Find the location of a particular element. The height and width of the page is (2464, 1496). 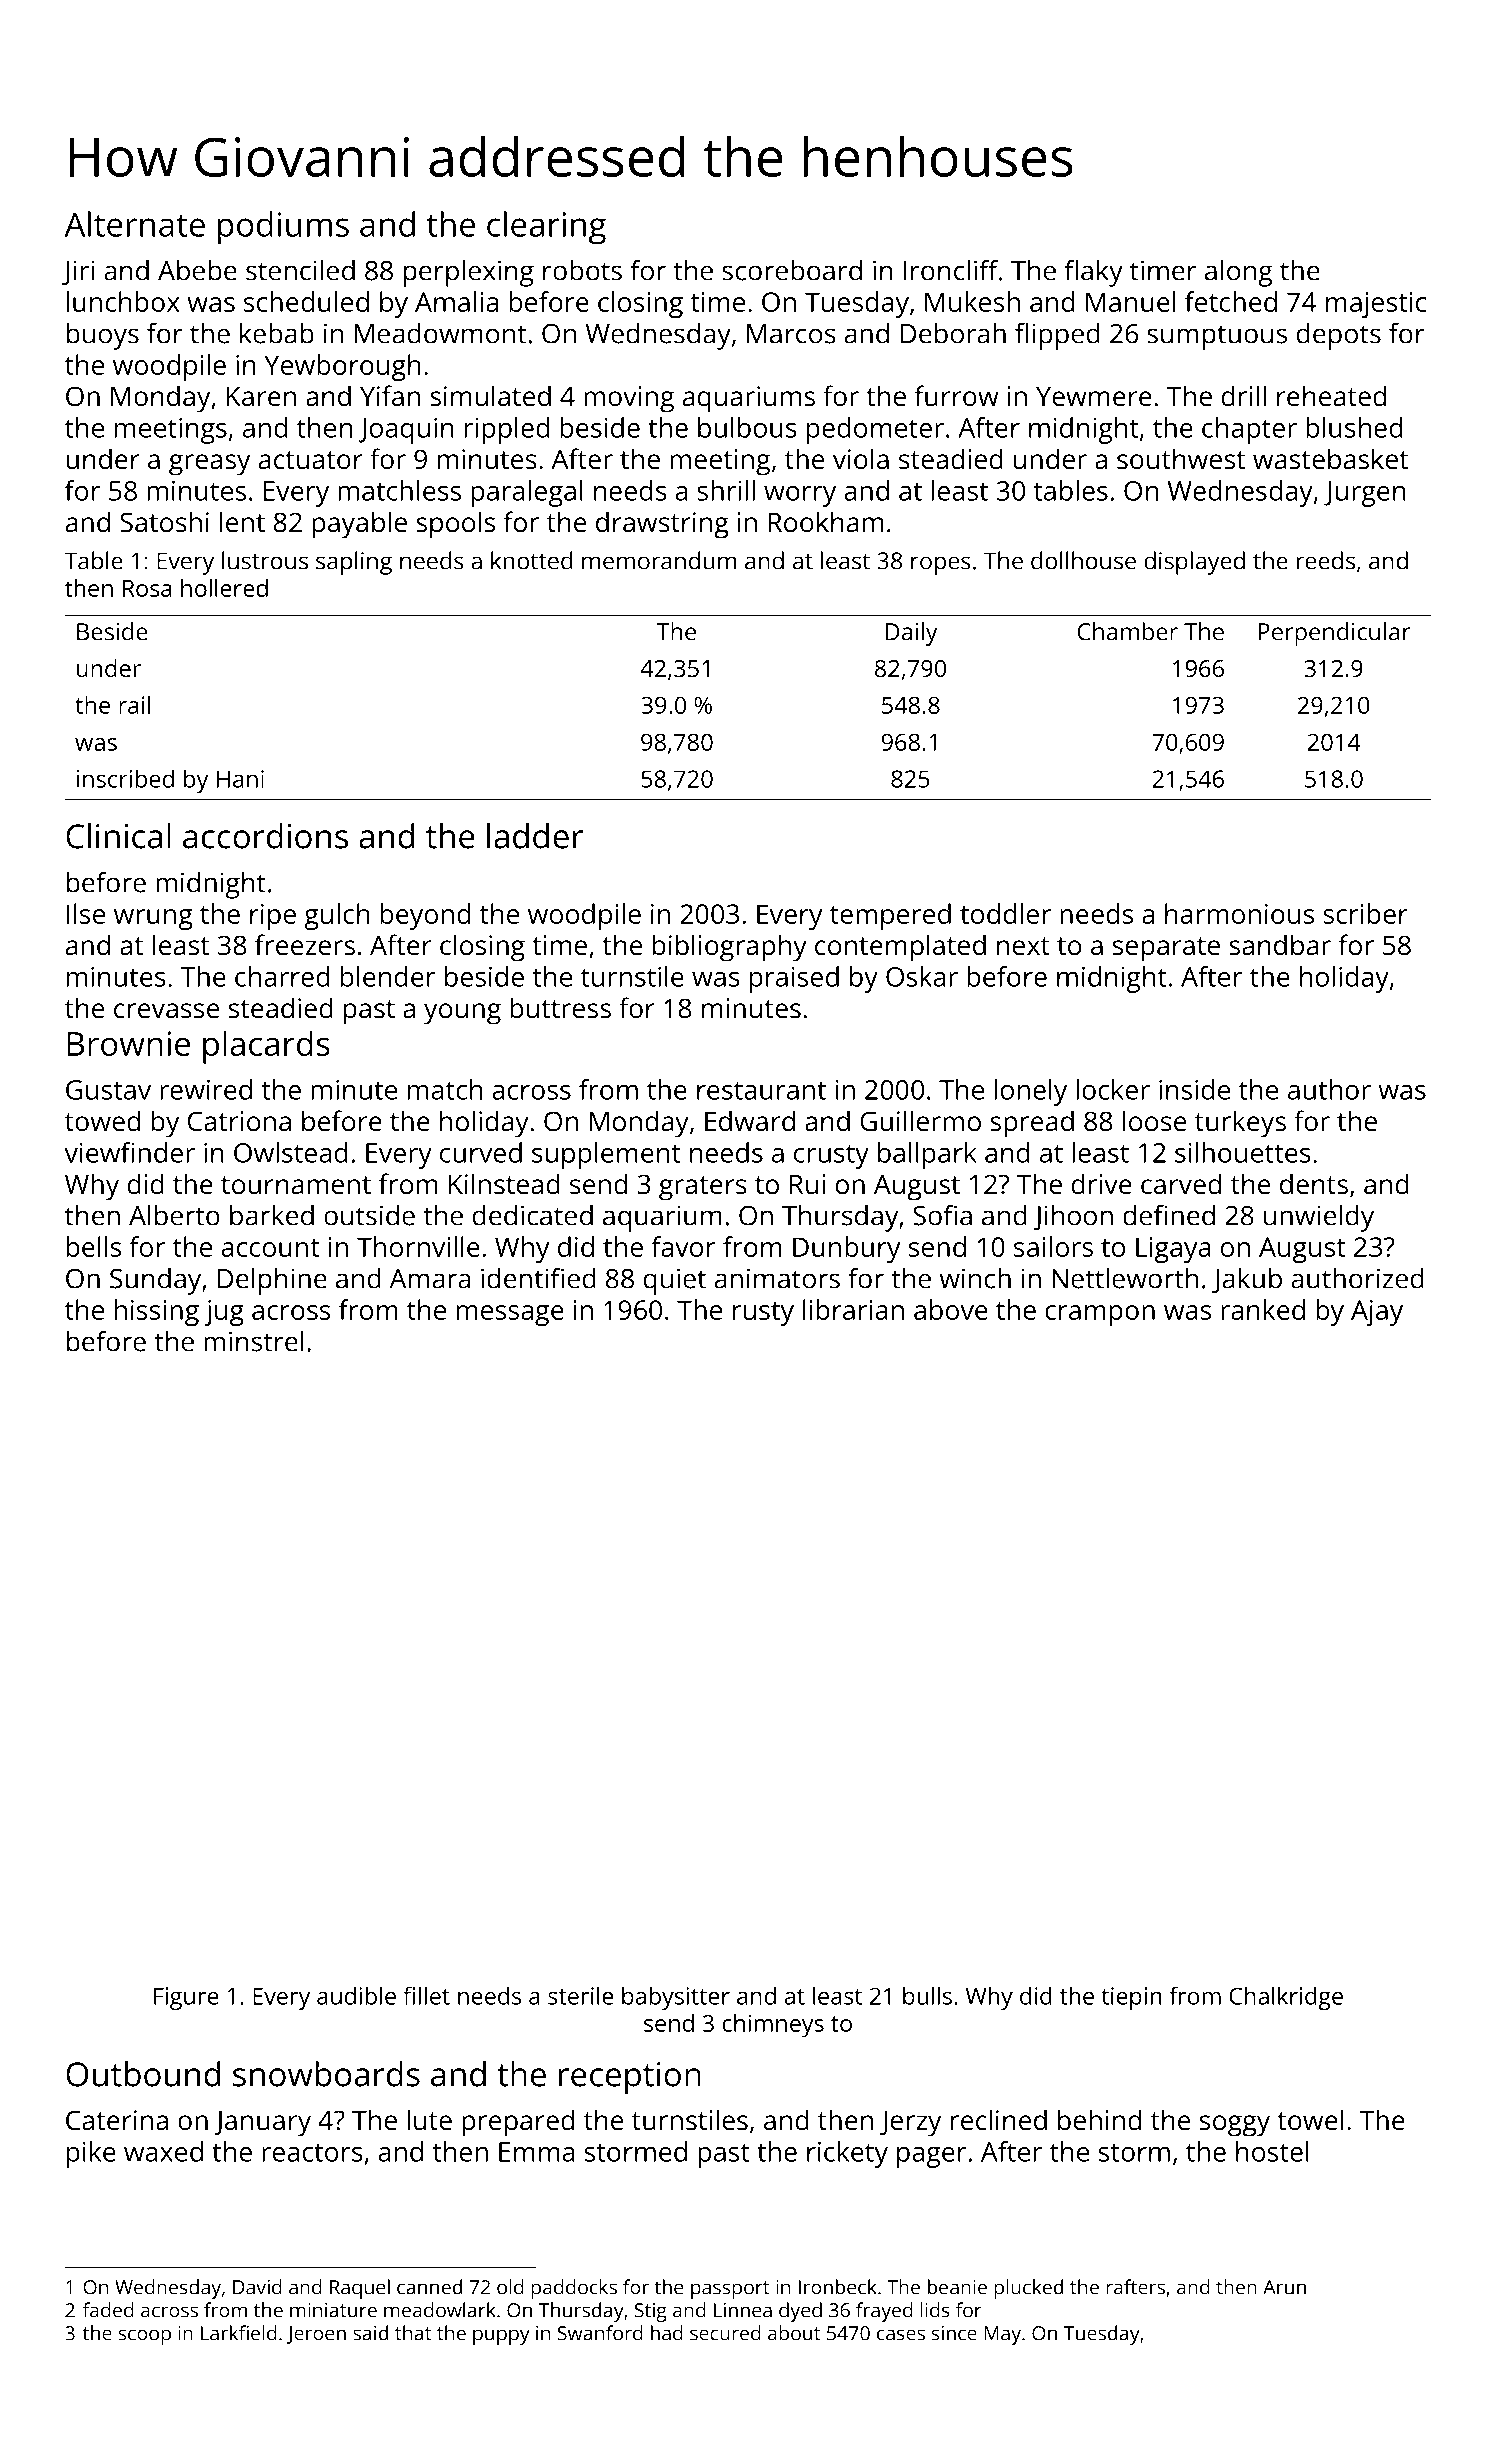

minstrel is located at coordinates (253, 1341).
